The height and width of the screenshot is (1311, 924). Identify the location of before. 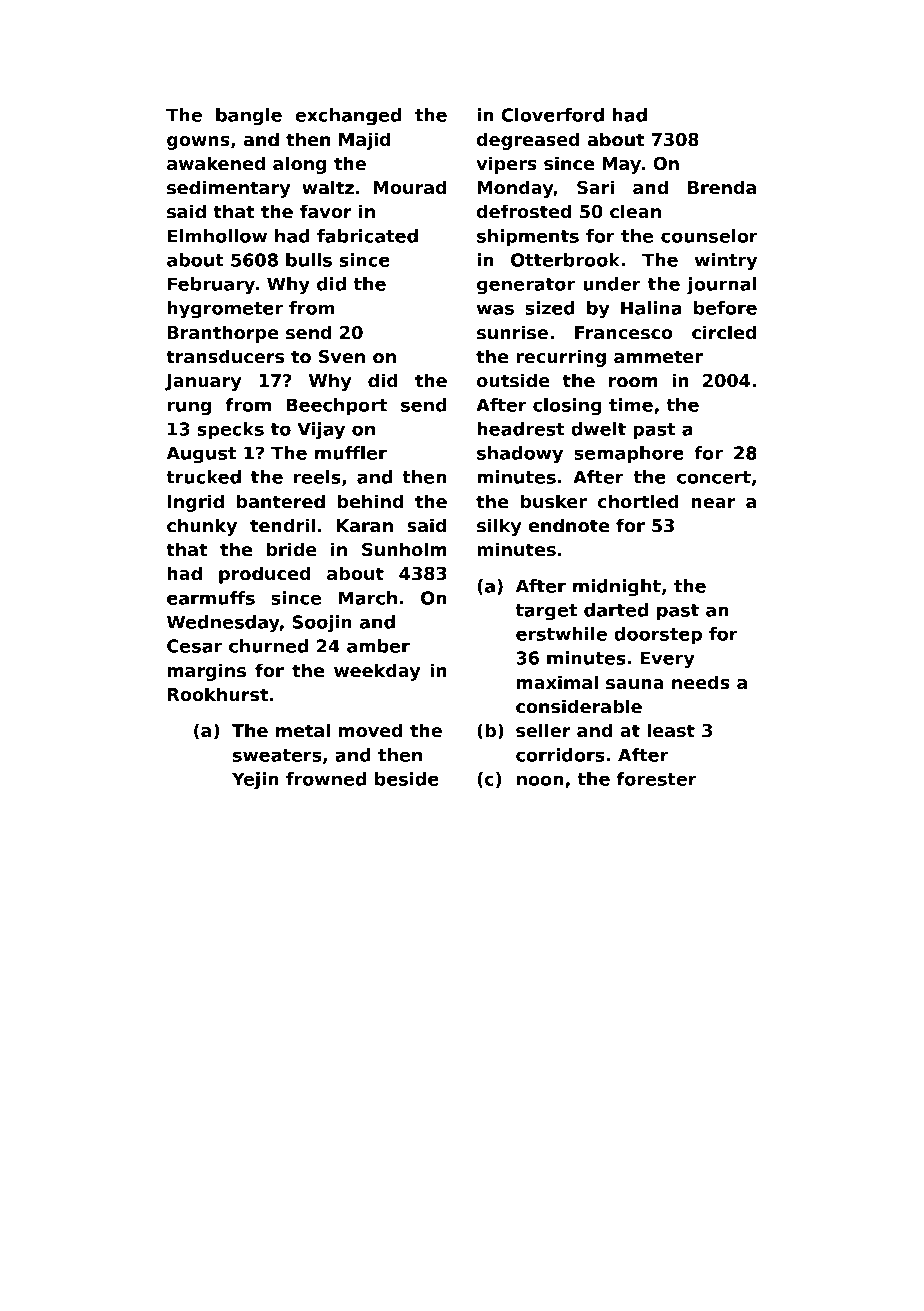
(725, 308).
